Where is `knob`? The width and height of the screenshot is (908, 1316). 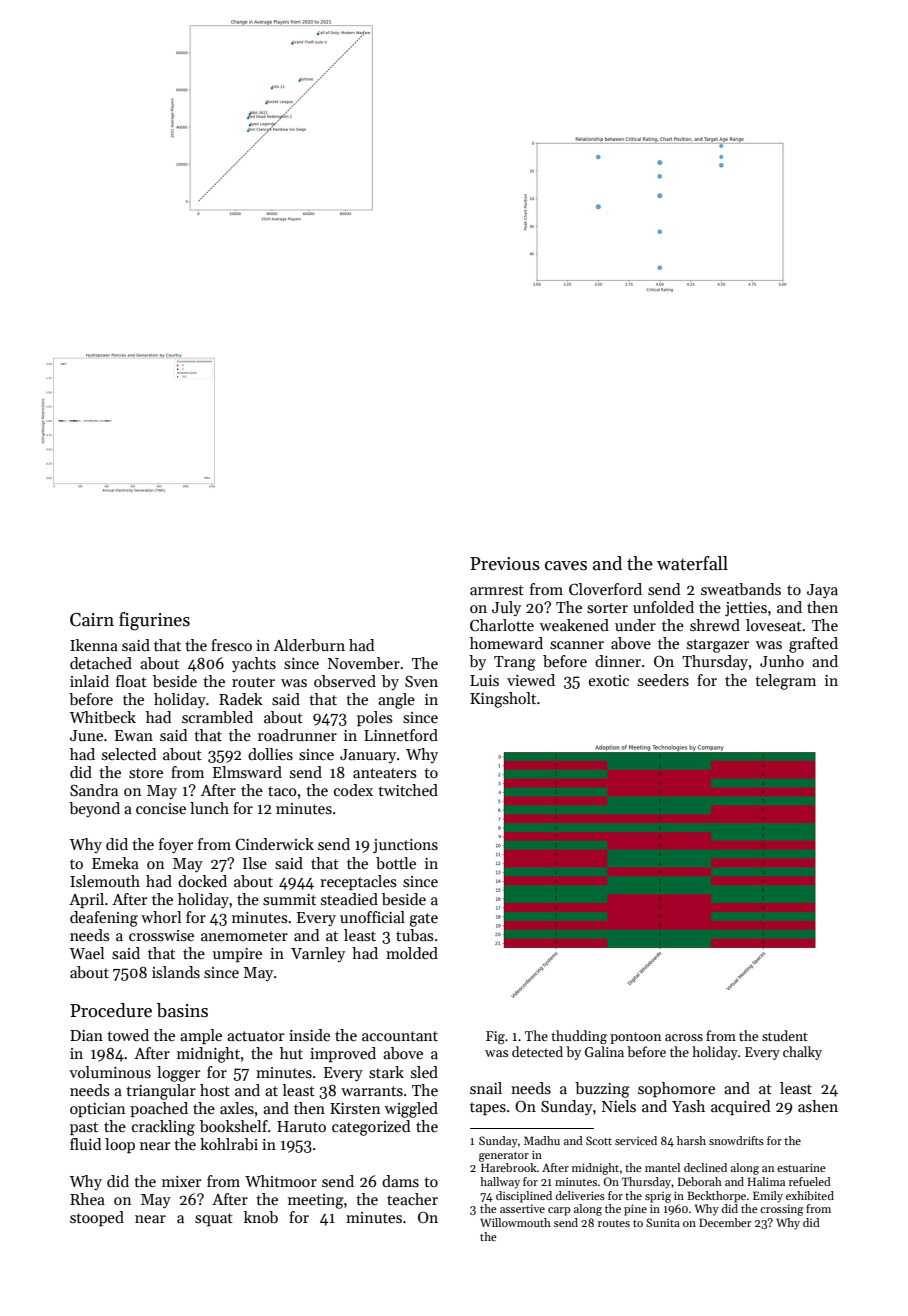 knob is located at coordinates (261, 1217).
